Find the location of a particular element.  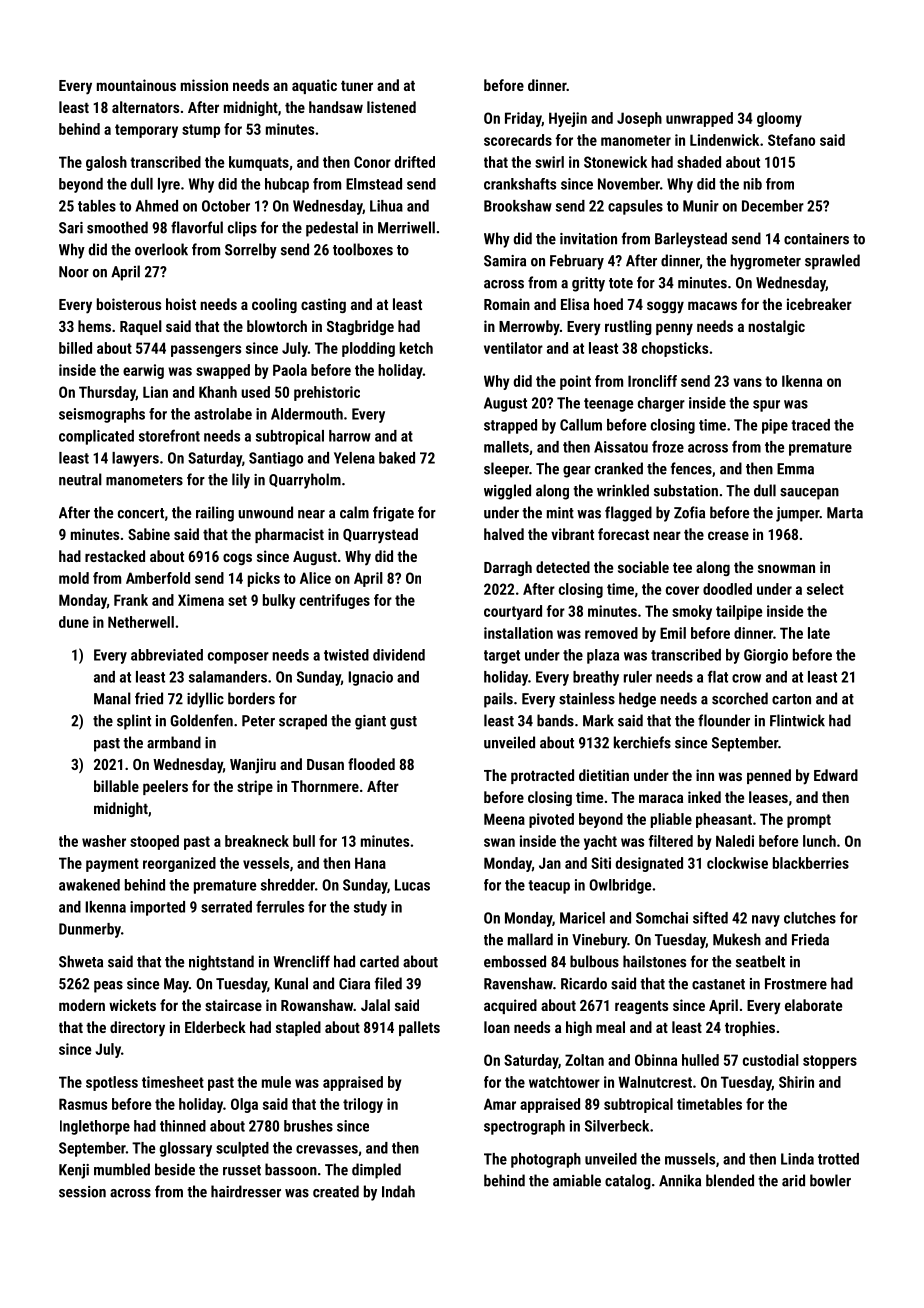

Elderbeck is located at coordinates (215, 1027).
